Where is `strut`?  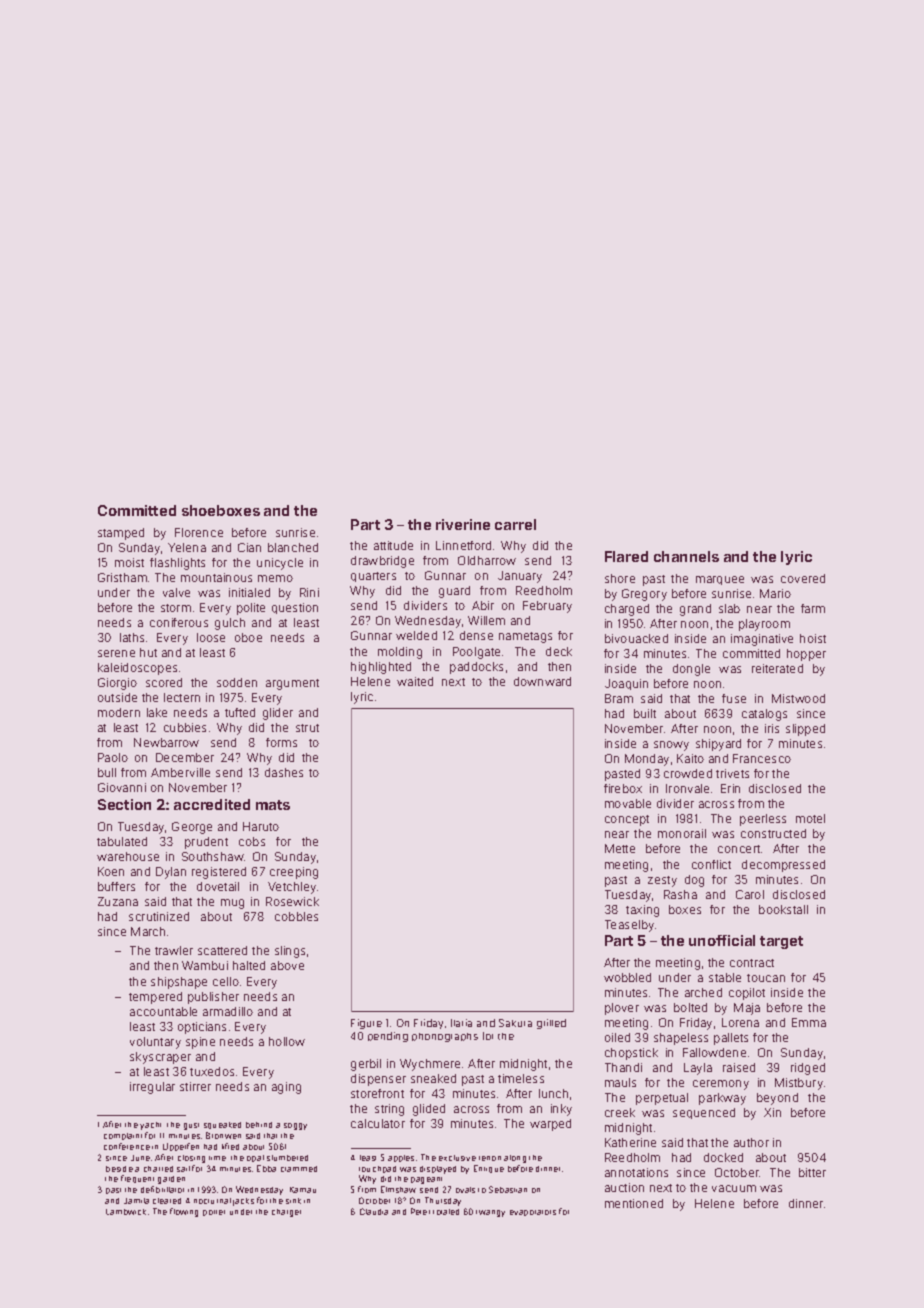 strut is located at coordinates (307, 728).
